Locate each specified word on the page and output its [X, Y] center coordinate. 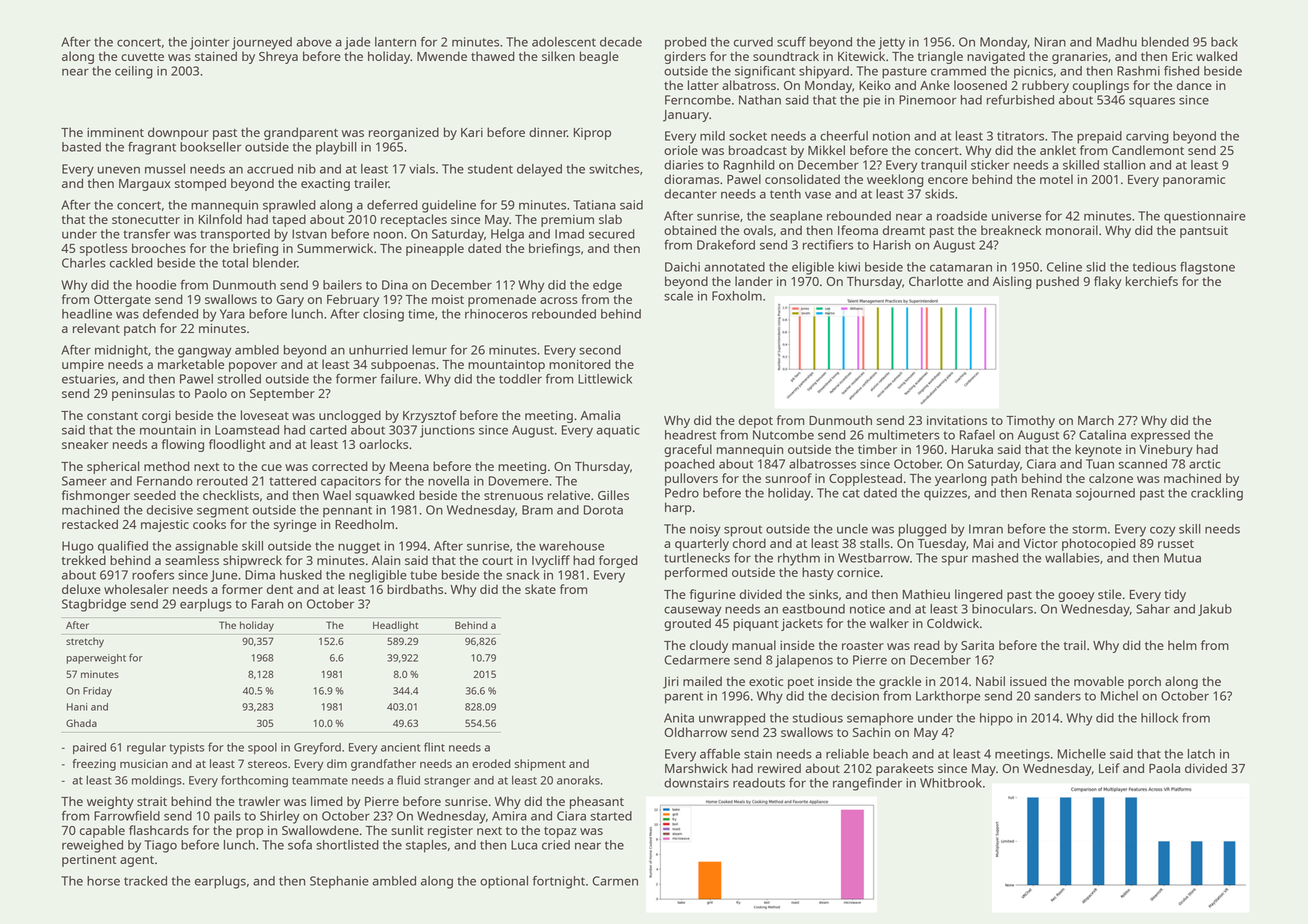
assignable [206, 547]
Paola [1164, 768]
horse [103, 881]
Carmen [615, 881]
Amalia [600, 415]
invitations [957, 420]
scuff [791, 42]
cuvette [142, 57]
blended [1165, 42]
